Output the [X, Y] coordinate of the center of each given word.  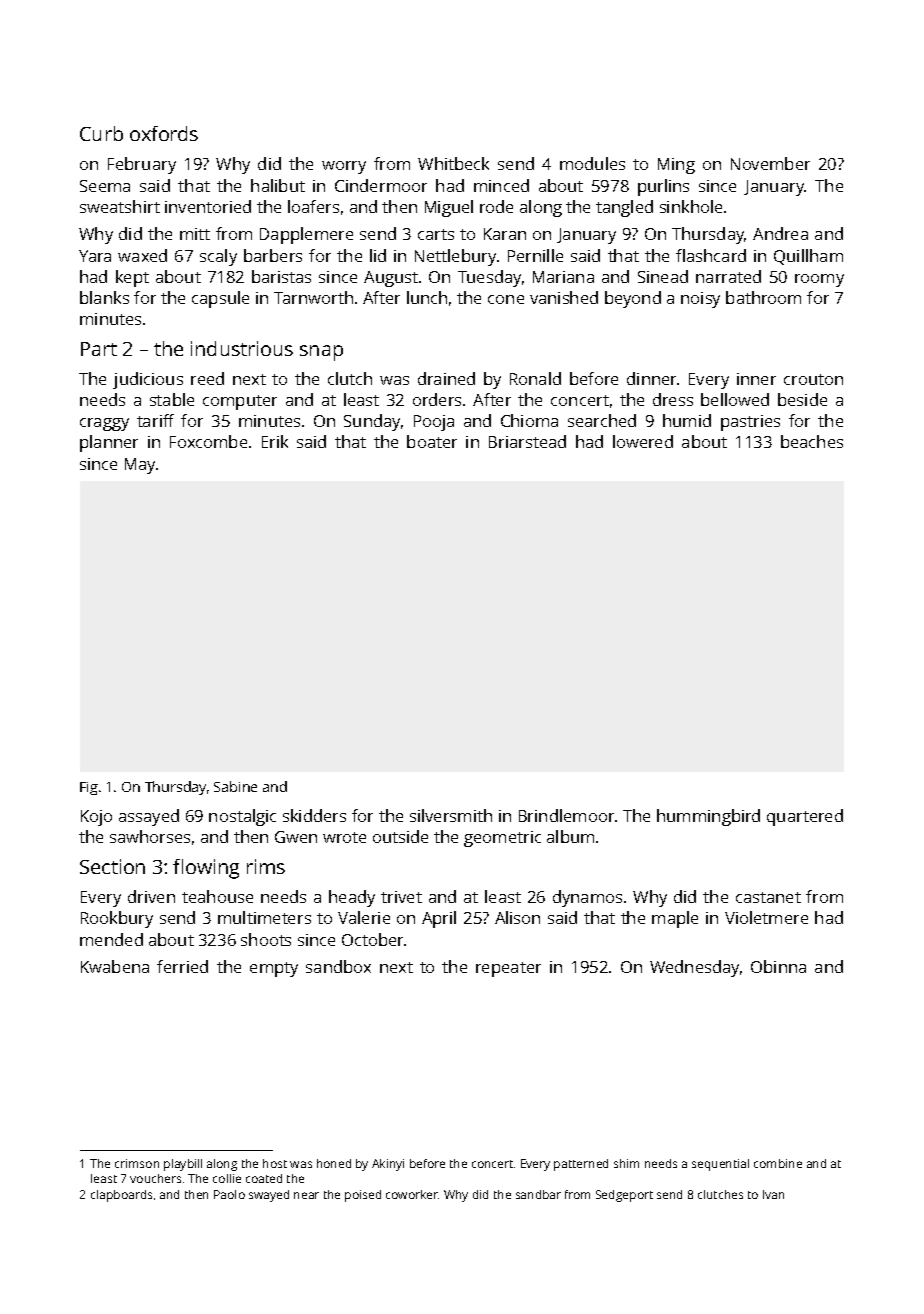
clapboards [121, 1196]
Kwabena [115, 966]
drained [446, 378]
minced [501, 185]
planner [109, 443]
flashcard [711, 255]
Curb [101, 133]
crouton [813, 379]
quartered [805, 817]
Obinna [778, 966]
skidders [314, 815]
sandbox [338, 966]
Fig [89, 788]
